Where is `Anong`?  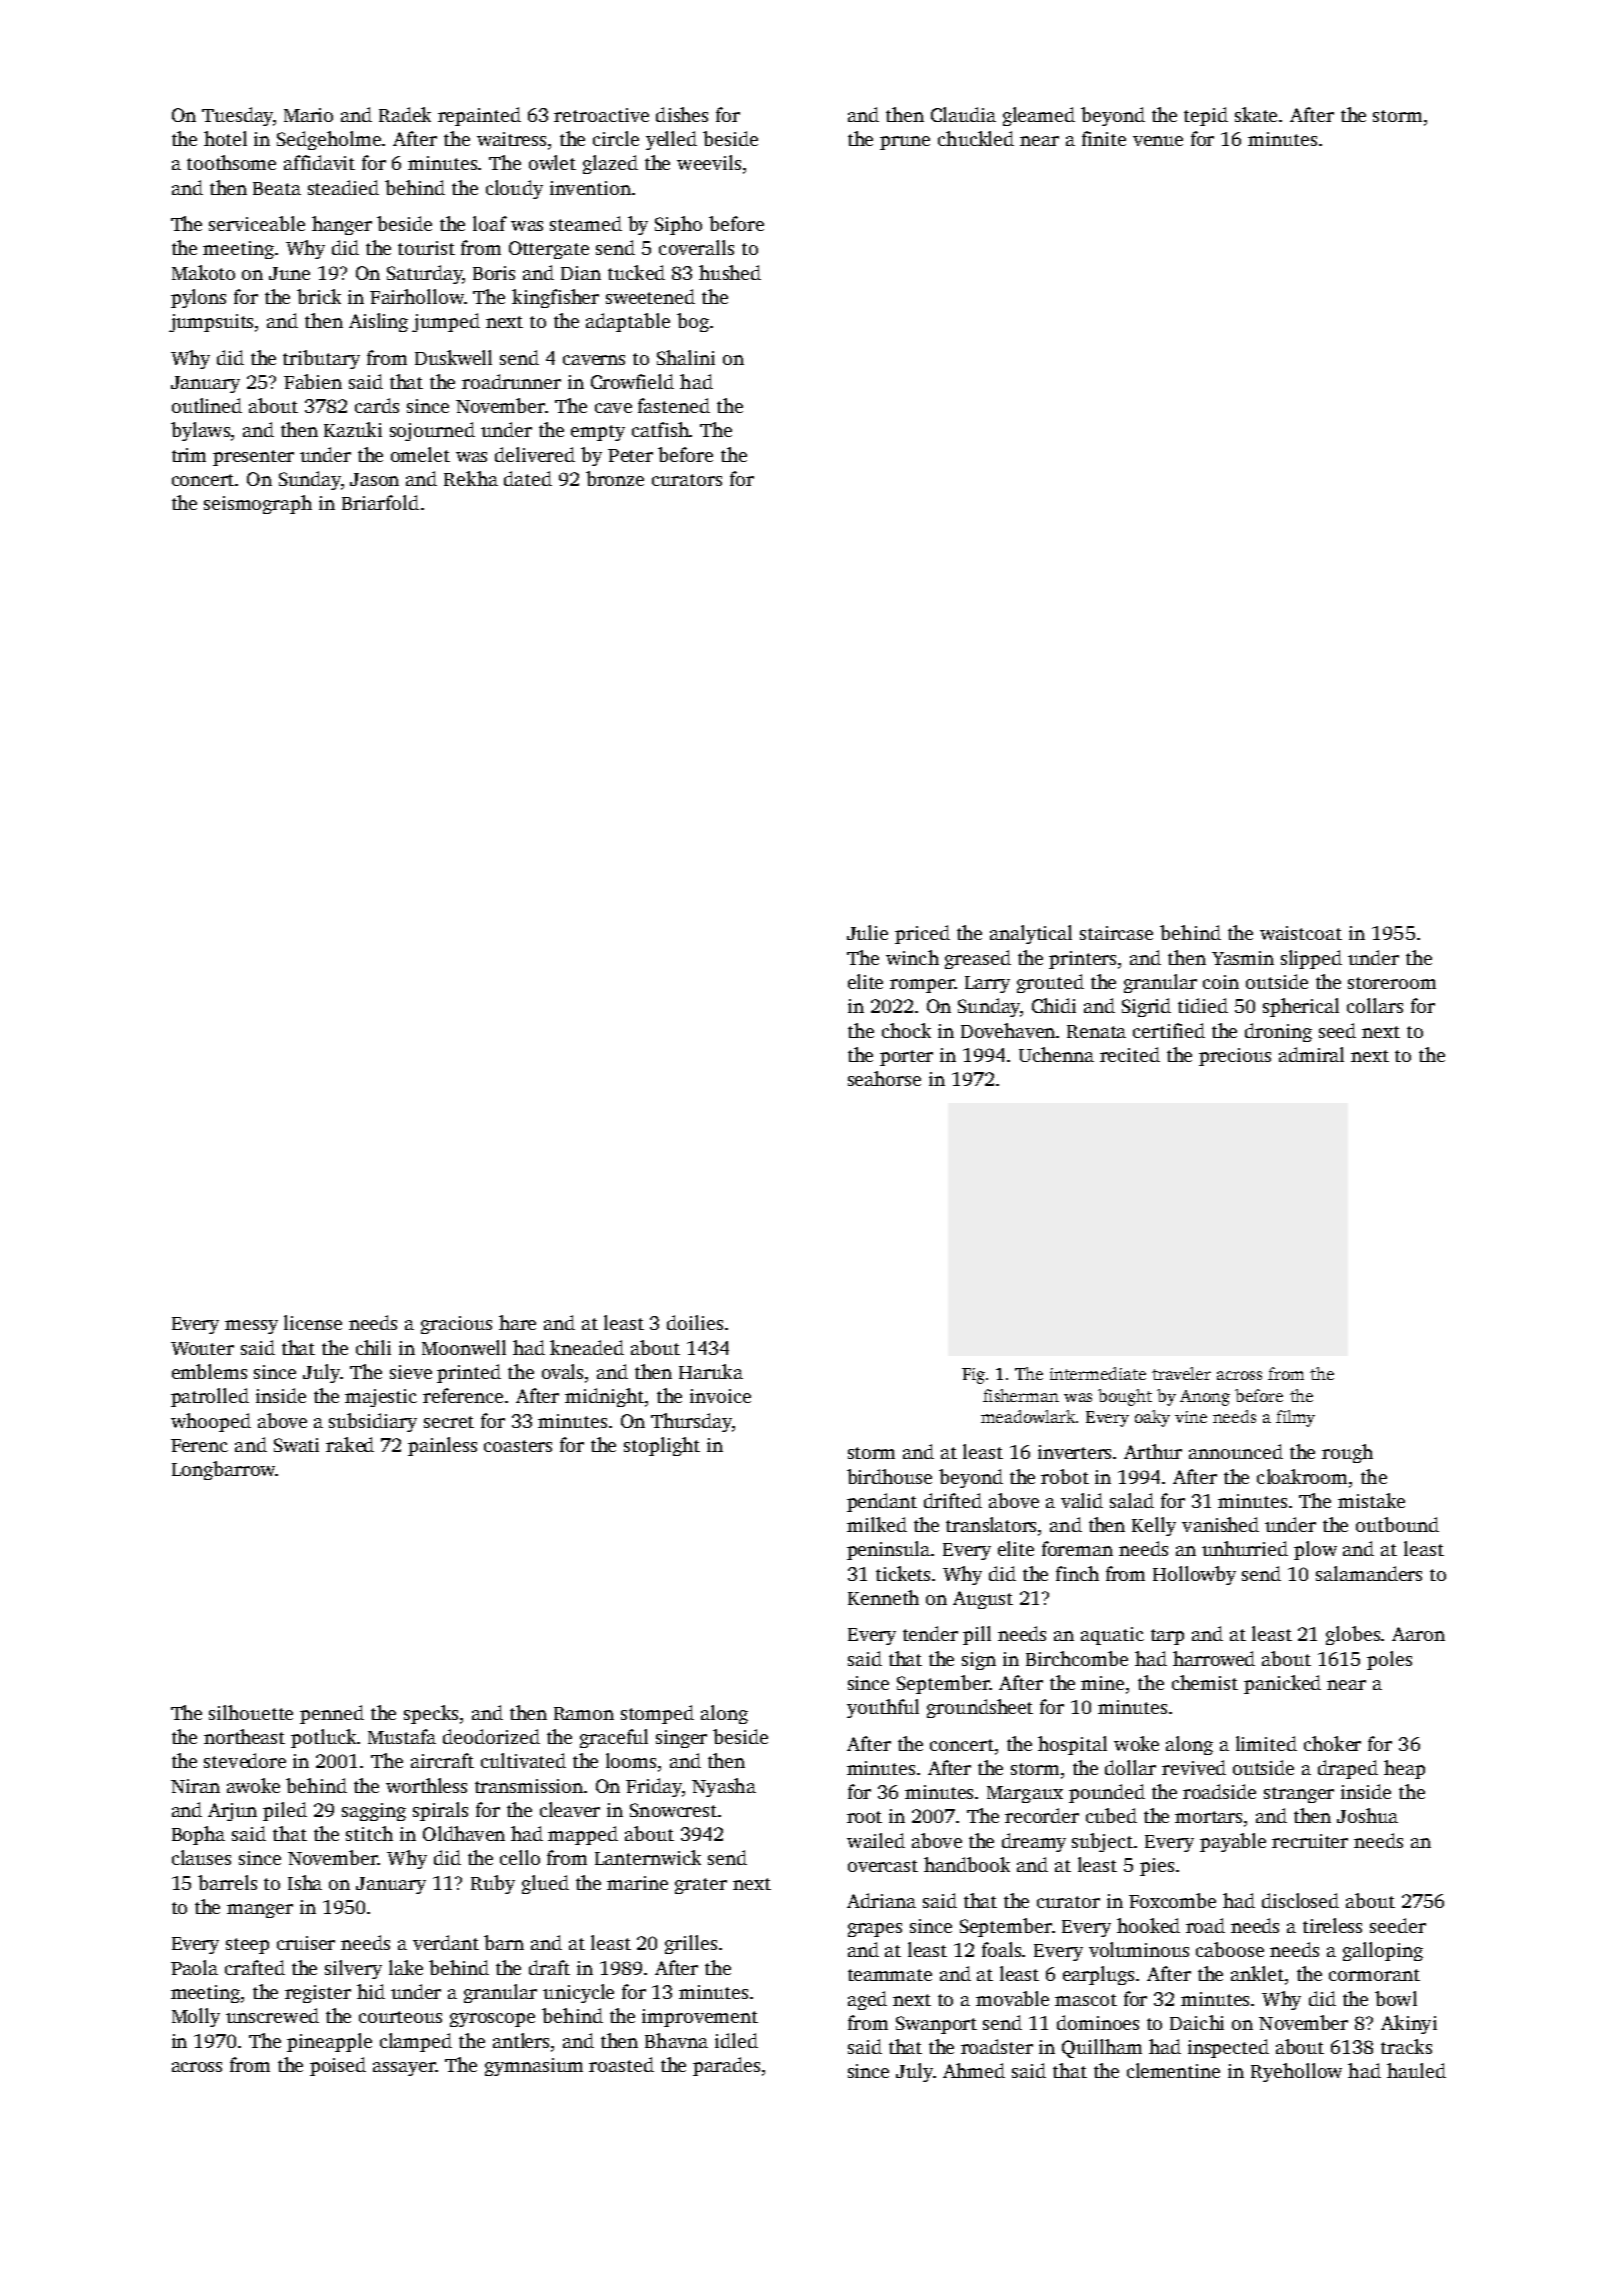
Anong is located at coordinates (1205, 1398).
